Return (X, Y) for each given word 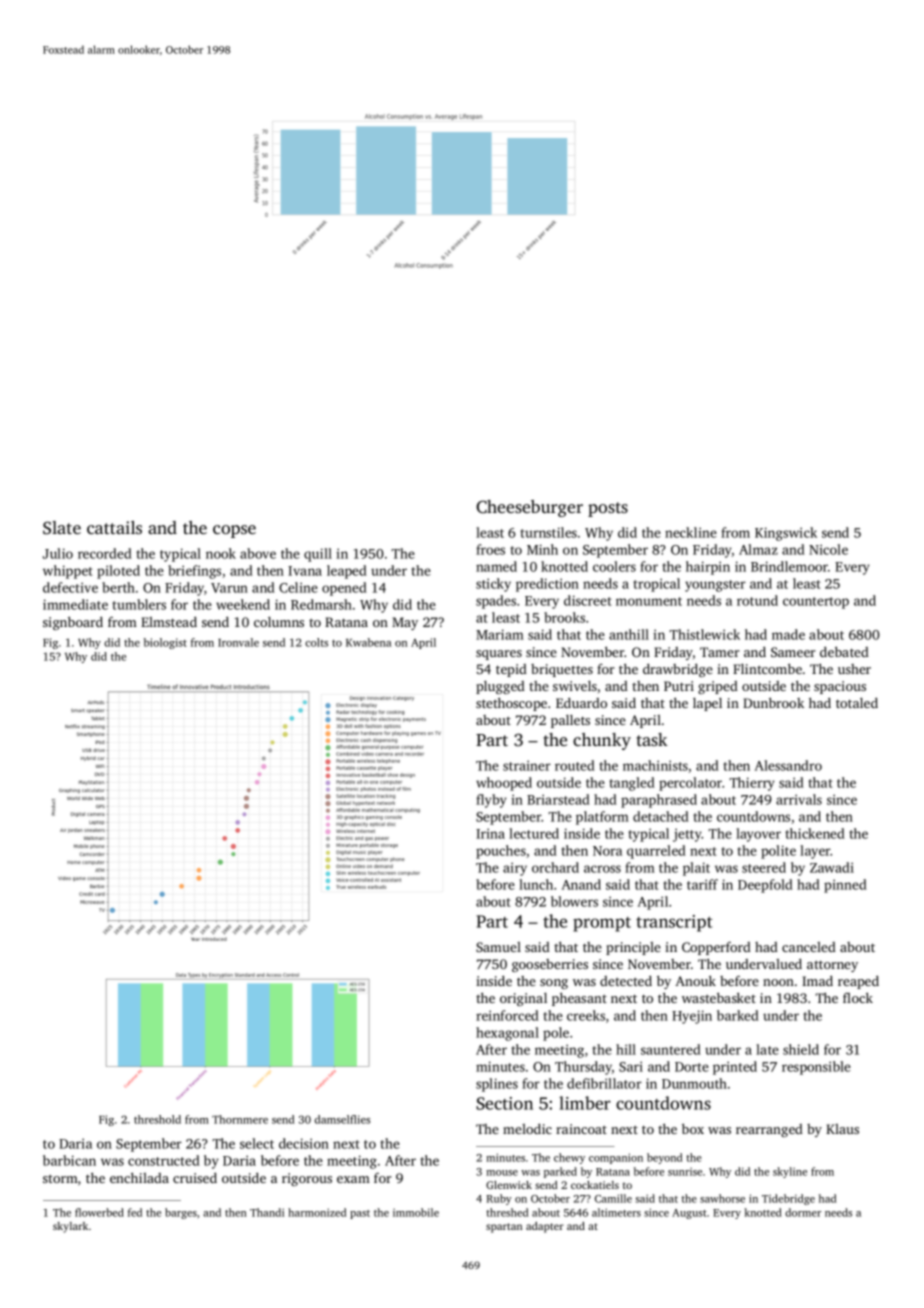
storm (60, 1178)
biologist (165, 643)
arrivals (799, 799)
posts (608, 509)
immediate (75, 604)
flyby (491, 801)
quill (318, 555)
